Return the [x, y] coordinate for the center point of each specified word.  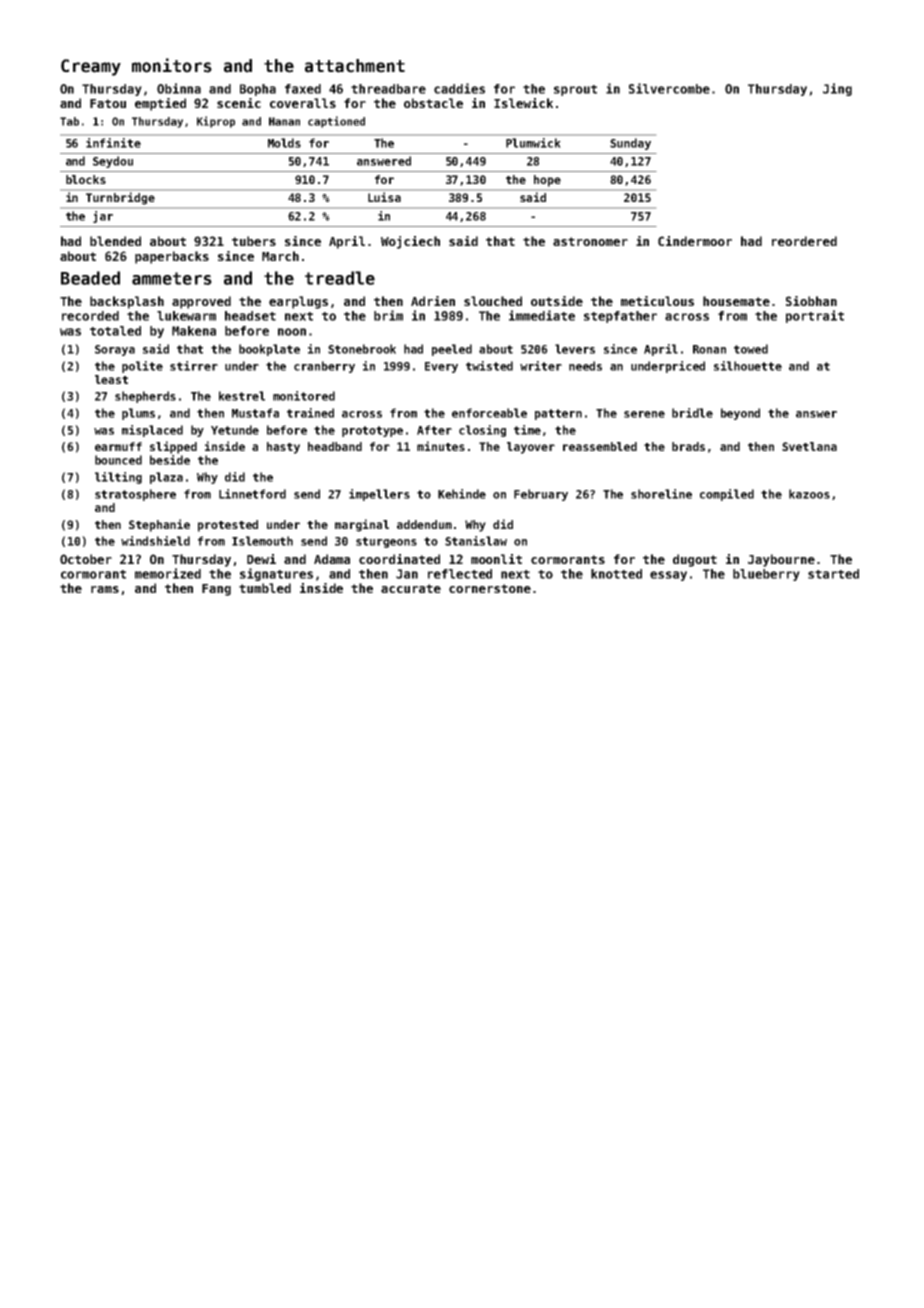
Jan [407, 574]
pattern [558, 414]
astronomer [590, 241]
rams [105, 589]
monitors [172, 65]
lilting [118, 478]
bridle [692, 413]
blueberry [766, 575]
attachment [355, 66]
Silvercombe [669, 88]
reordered [804, 241]
